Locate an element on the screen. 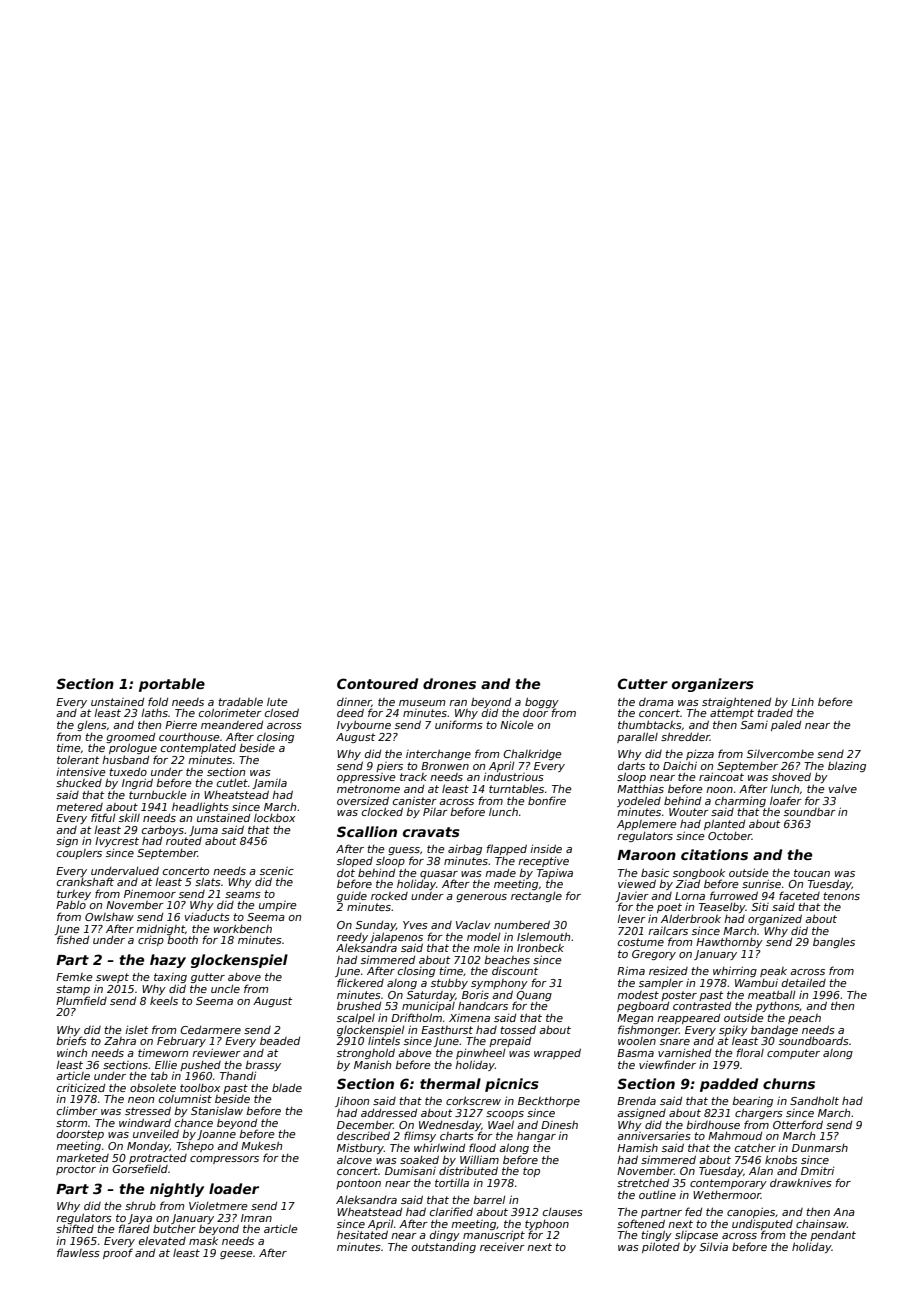 The image size is (924, 1308). inside is located at coordinates (546, 848).
